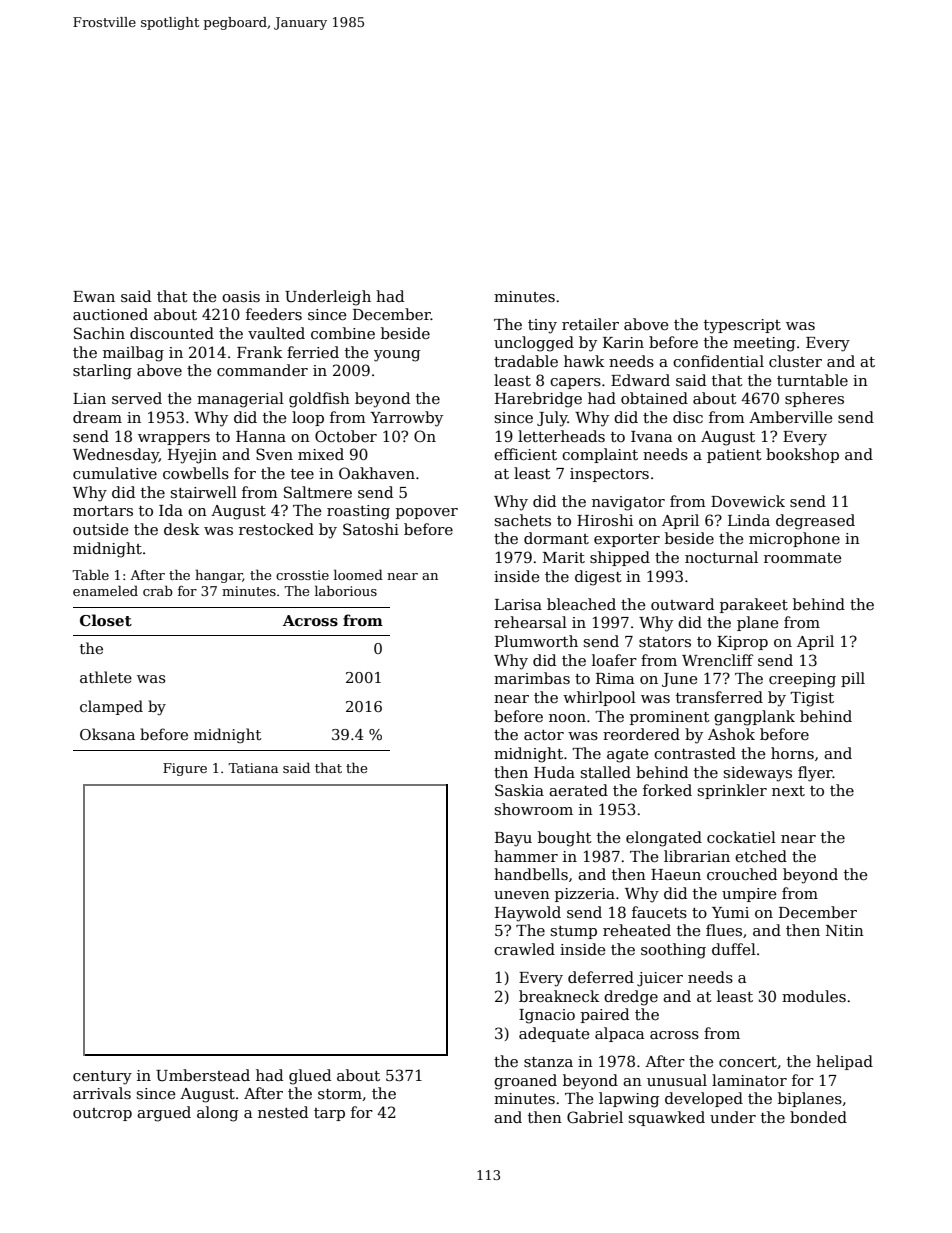 This image has height=1233, width=952. I want to click on typescript, so click(742, 326).
